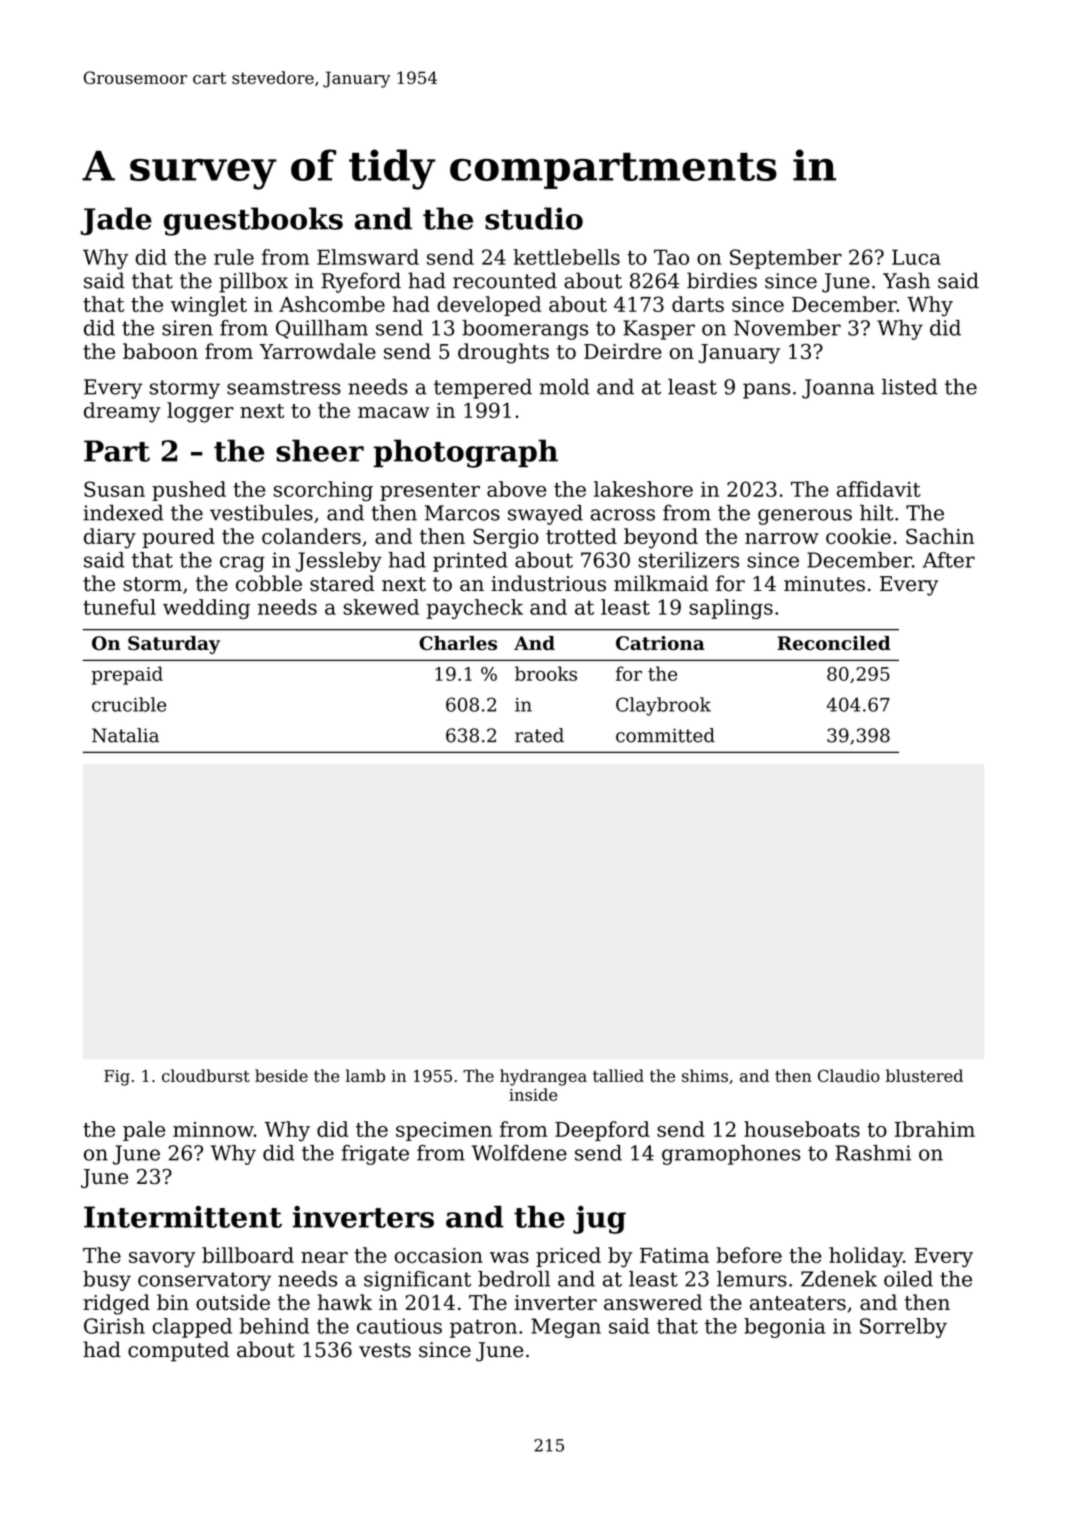  I want to click on Tao, so click(671, 257).
